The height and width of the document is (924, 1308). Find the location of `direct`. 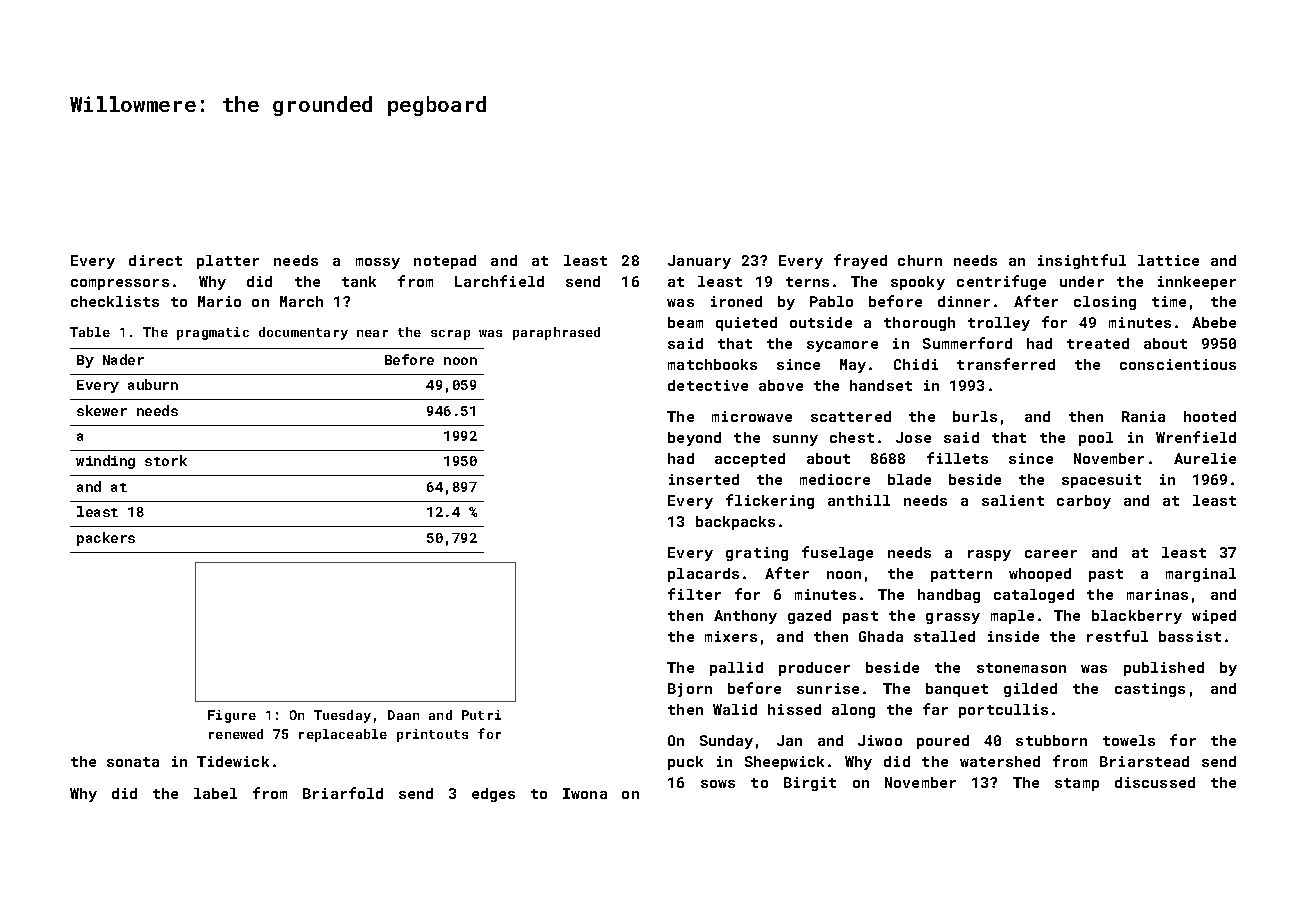

direct is located at coordinates (155, 260).
